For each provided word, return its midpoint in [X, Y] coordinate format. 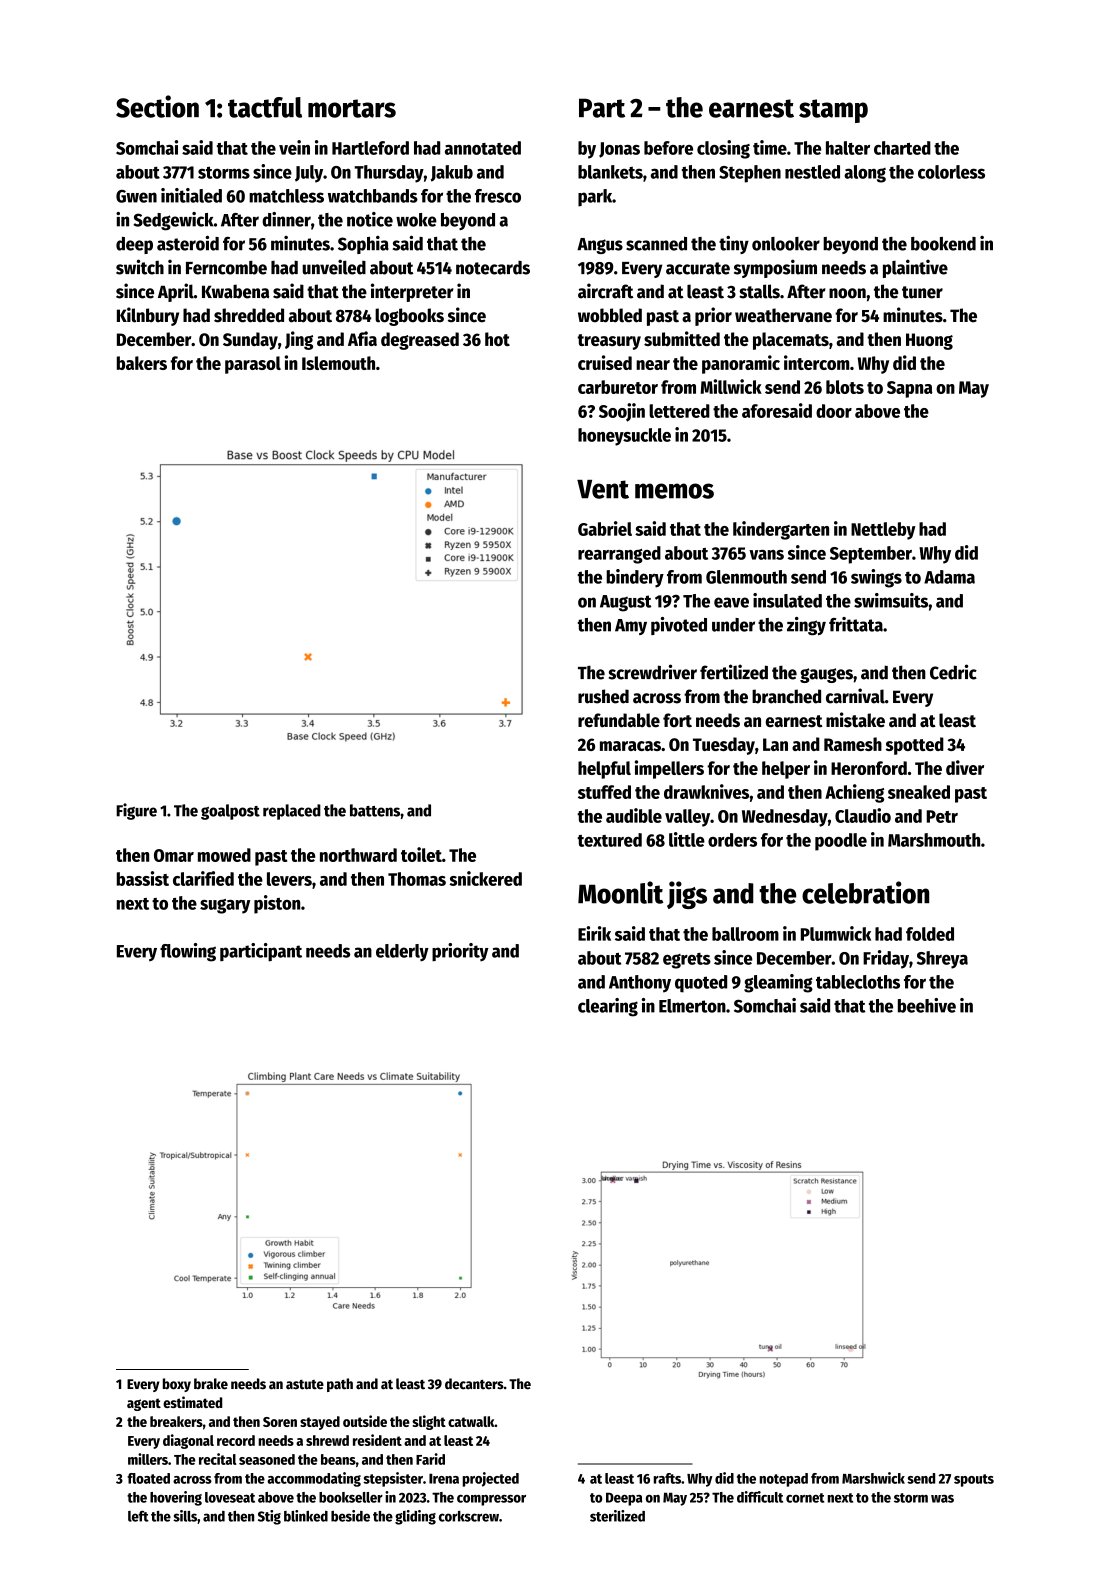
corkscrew [469, 1516]
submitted [682, 338]
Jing [299, 340]
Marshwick [873, 1478]
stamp [833, 111]
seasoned [267, 1459]
